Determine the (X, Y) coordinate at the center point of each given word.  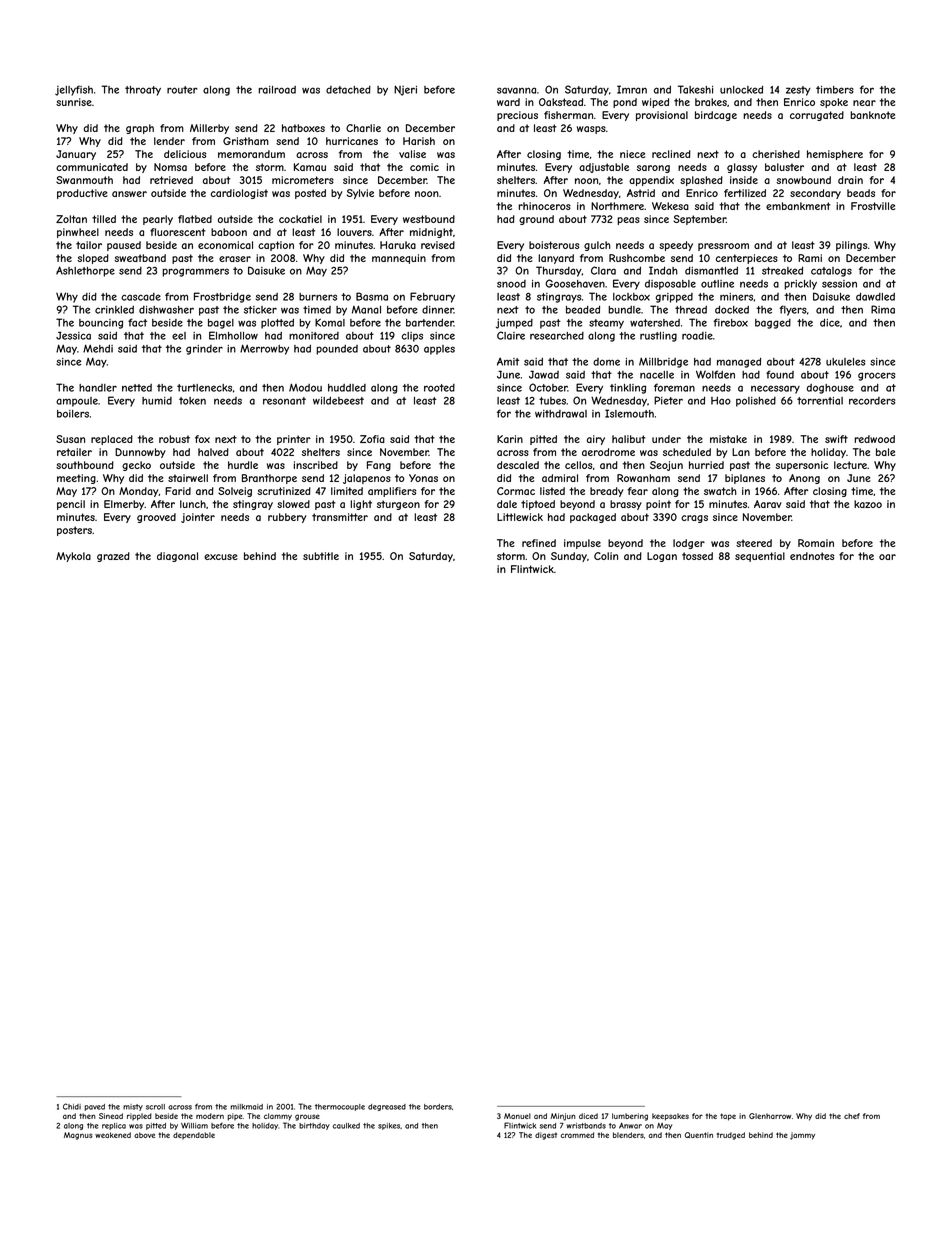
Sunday (569, 557)
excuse (221, 557)
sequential (760, 557)
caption (276, 246)
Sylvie (360, 194)
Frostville (873, 206)
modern (210, 1116)
